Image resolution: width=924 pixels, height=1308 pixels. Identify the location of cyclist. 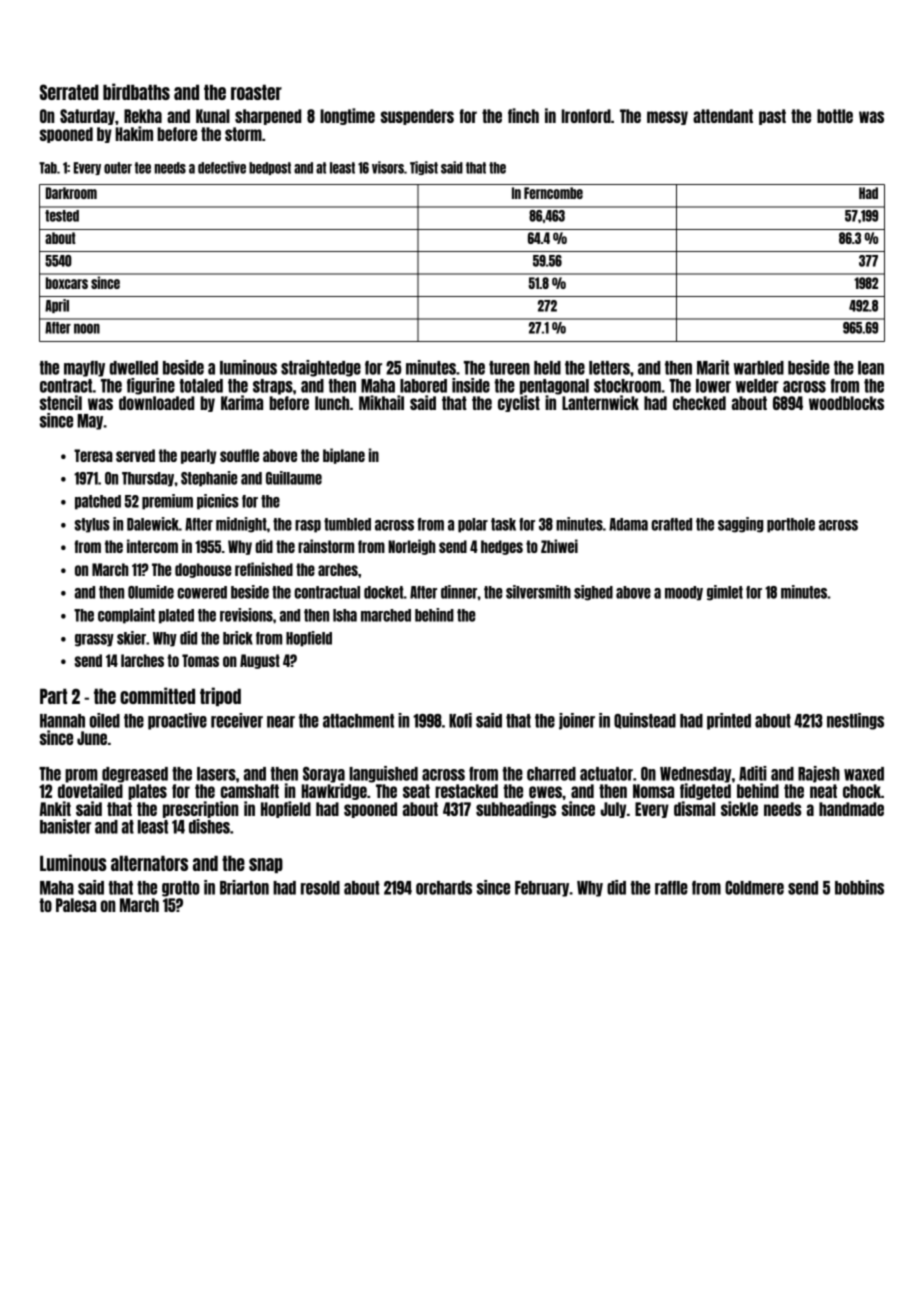
(519, 403).
